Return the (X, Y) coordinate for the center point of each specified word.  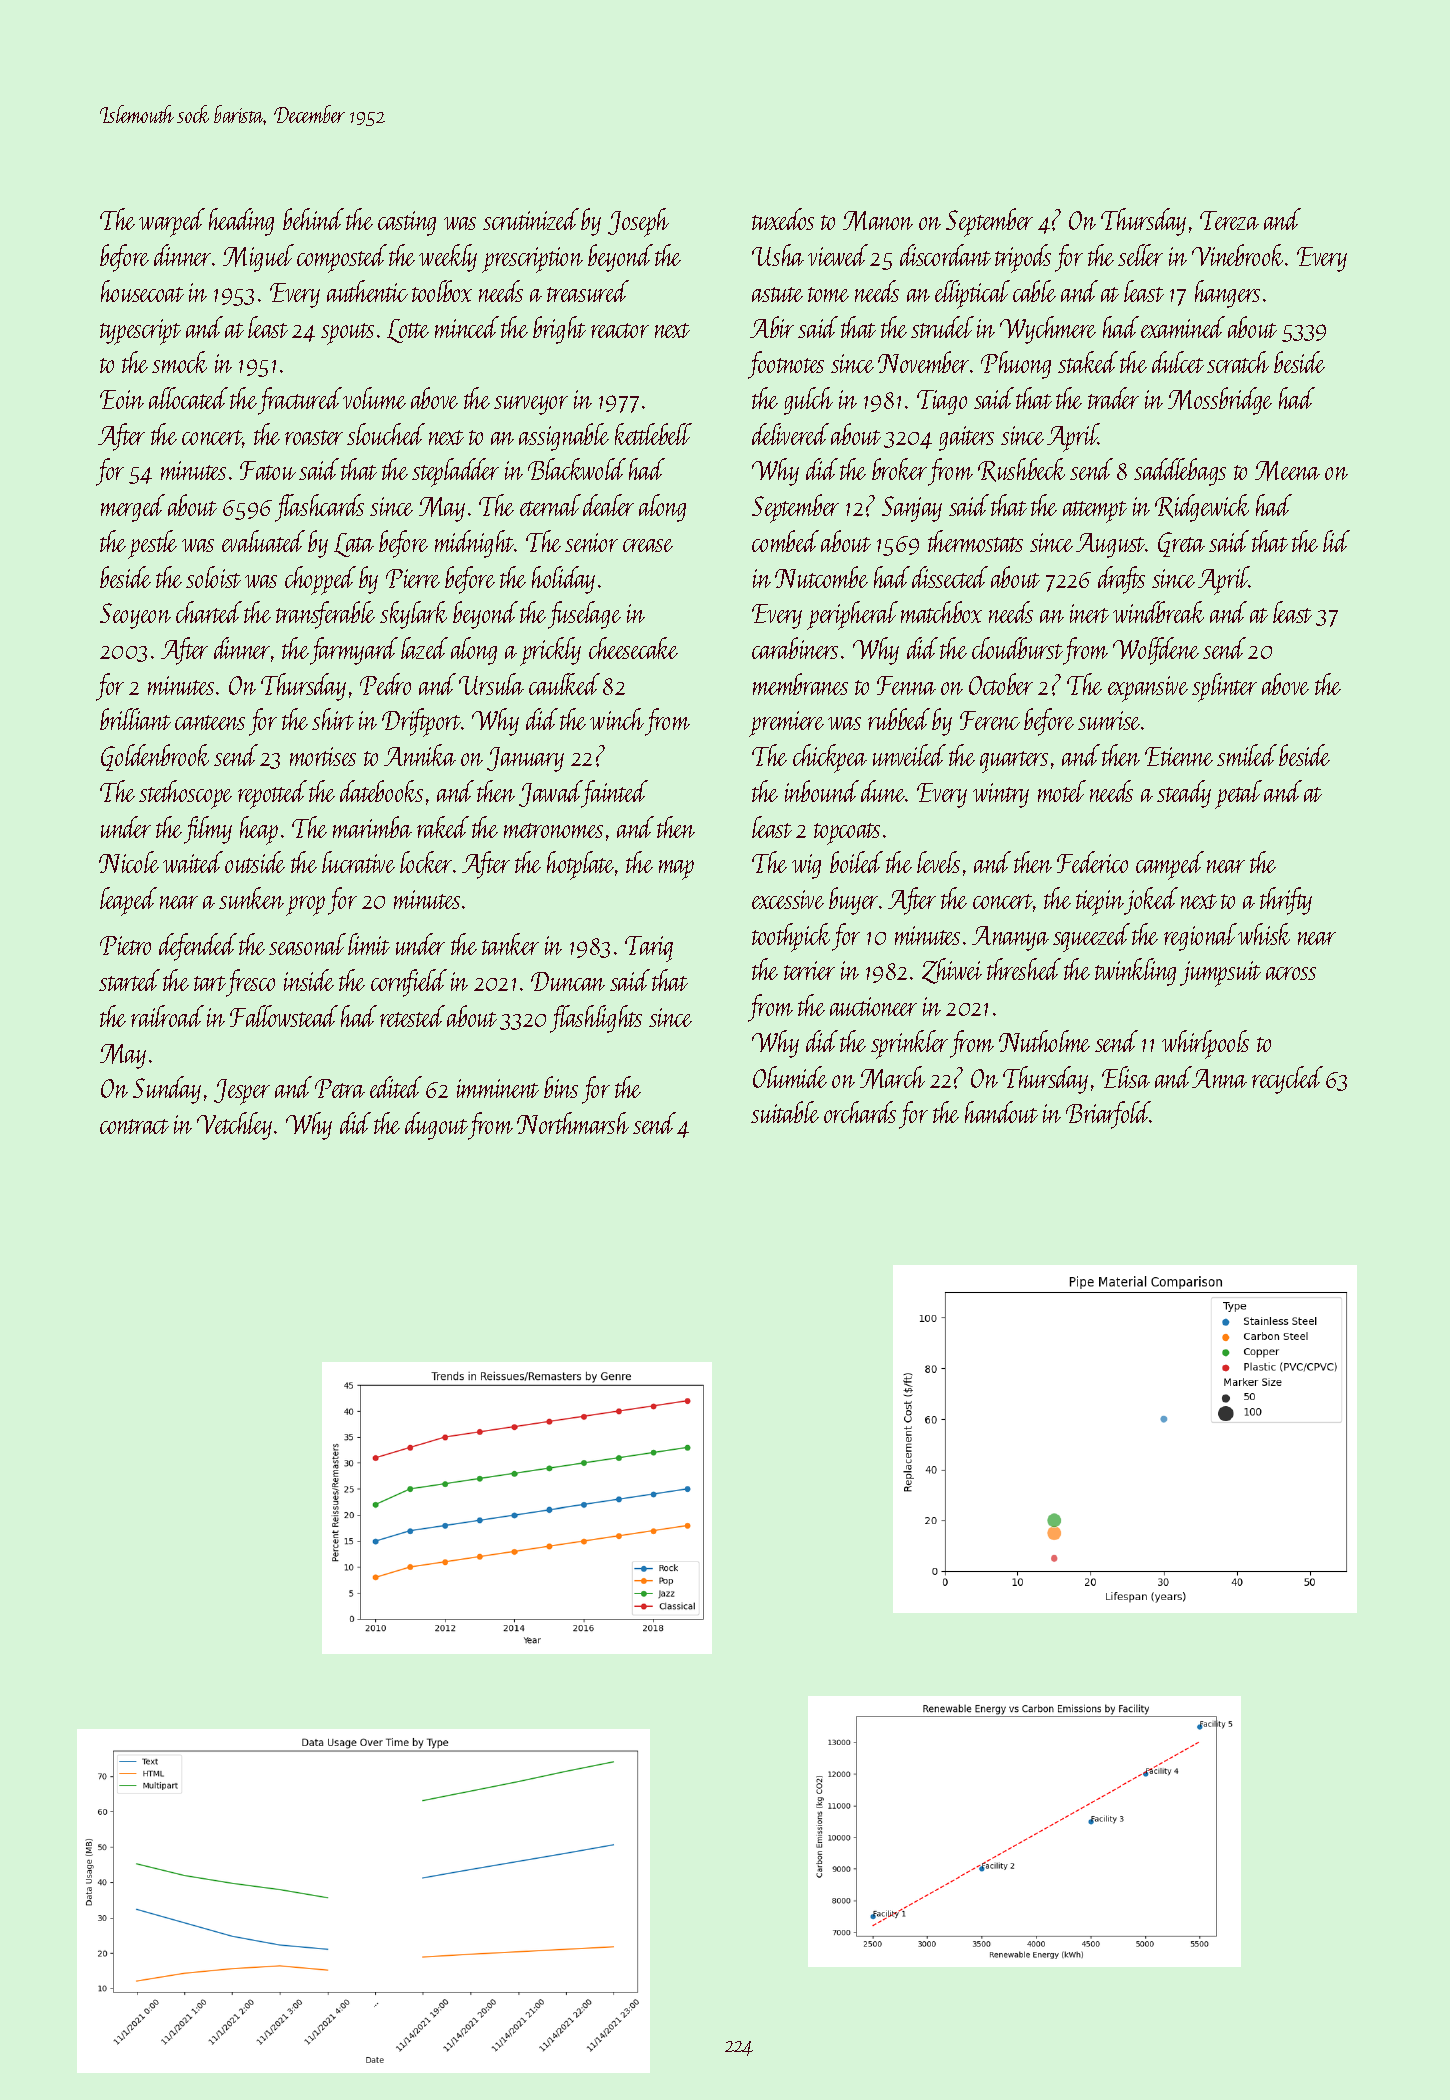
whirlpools (1205, 1044)
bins (561, 1087)
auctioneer (873, 1006)
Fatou (268, 470)
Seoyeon (135, 616)
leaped (128, 901)
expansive (1148, 689)
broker (899, 469)
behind (313, 219)
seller (1140, 255)
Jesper (242, 1092)
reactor (620, 330)
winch (617, 719)
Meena (1287, 471)
